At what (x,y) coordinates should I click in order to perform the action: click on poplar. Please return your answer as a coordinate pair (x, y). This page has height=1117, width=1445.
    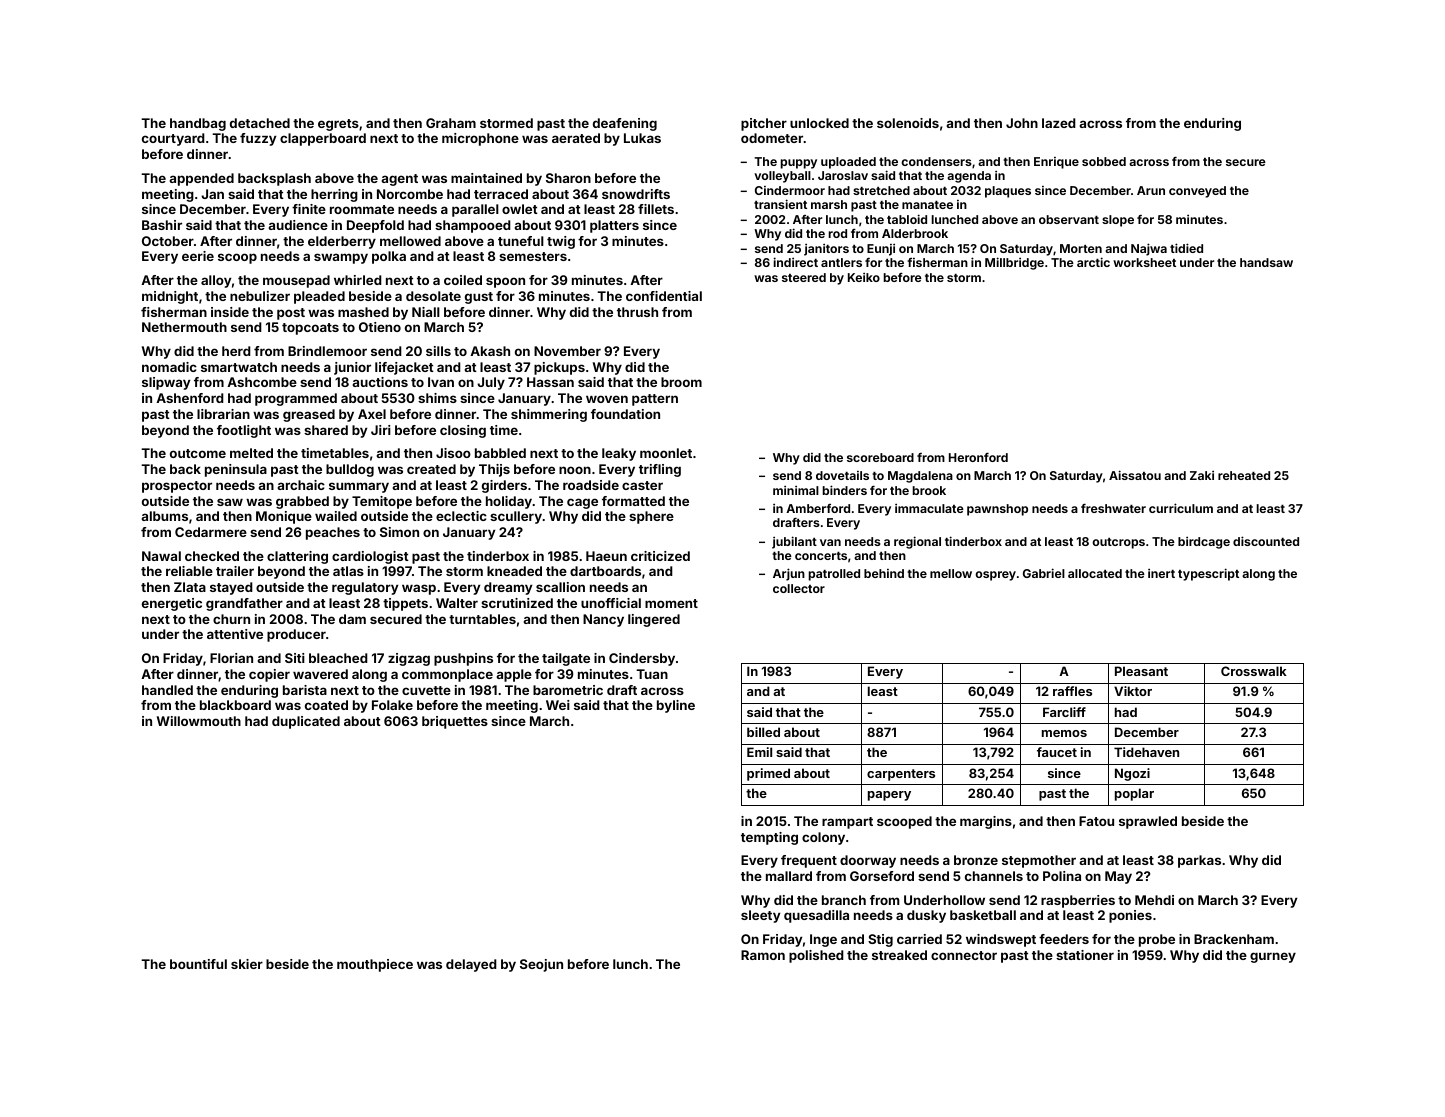
    Looking at the image, I should click on (1134, 794).
